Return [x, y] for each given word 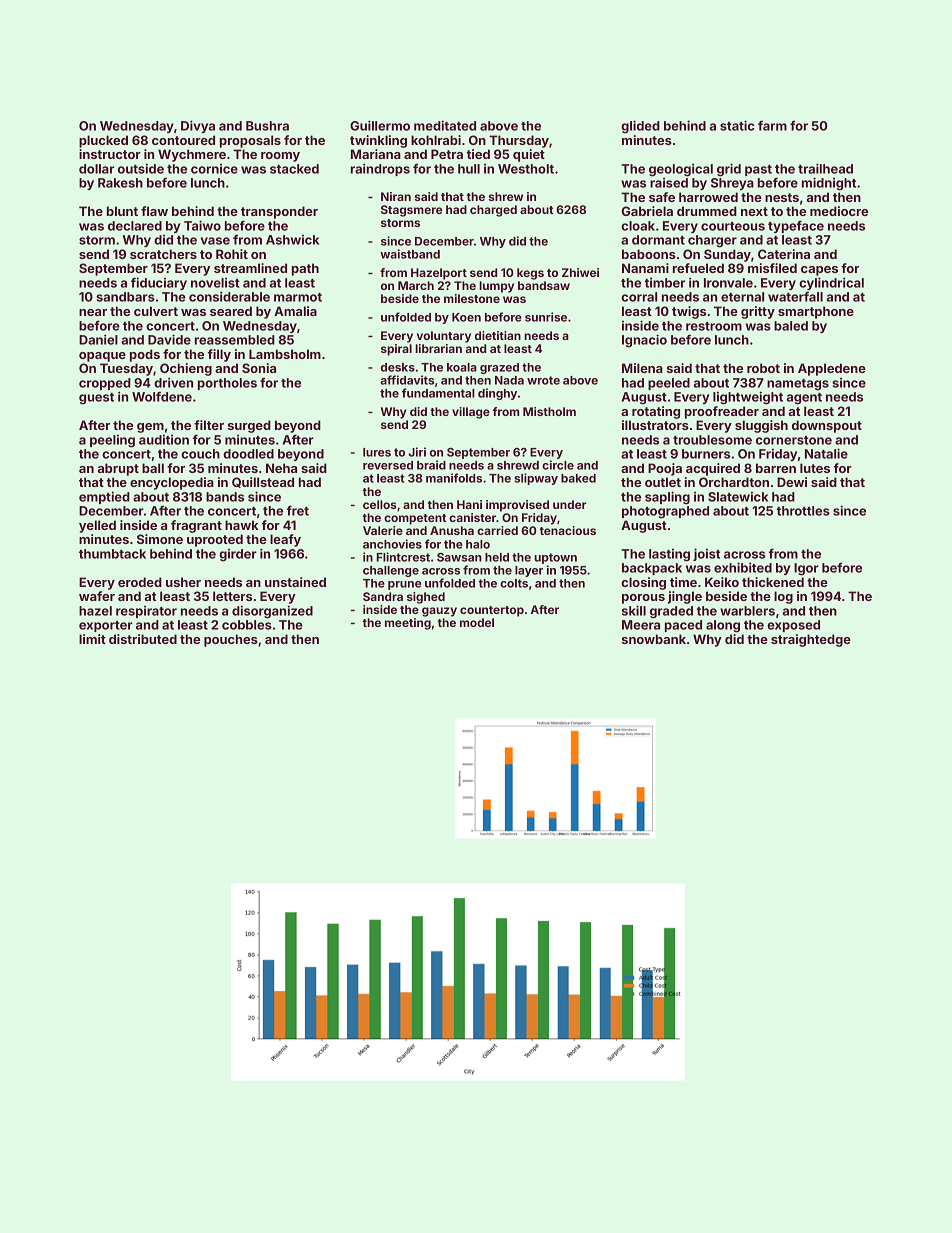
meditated [445, 125]
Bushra [267, 126]
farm [772, 125]
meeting [408, 624]
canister [472, 517]
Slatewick [738, 497]
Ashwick [292, 240]
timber [665, 283]
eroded [140, 582]
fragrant [196, 526]
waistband [410, 254]
